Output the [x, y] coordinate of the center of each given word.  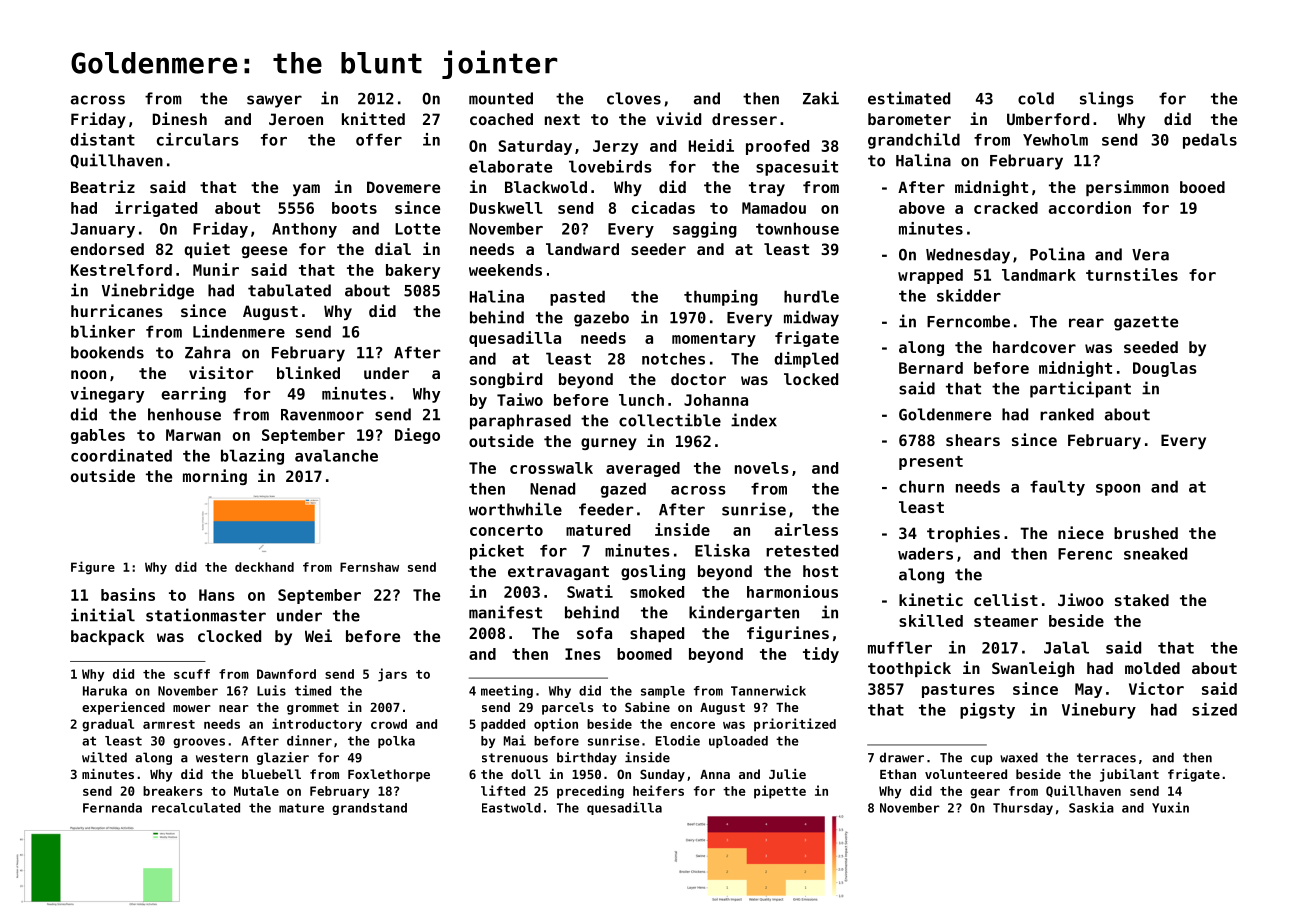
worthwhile [515, 509]
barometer [909, 119]
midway [811, 318]
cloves [634, 98]
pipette [780, 792]
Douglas [1165, 369]
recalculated [196, 808]
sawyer [274, 101]
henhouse [184, 414]
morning [215, 477]
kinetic [931, 599]
